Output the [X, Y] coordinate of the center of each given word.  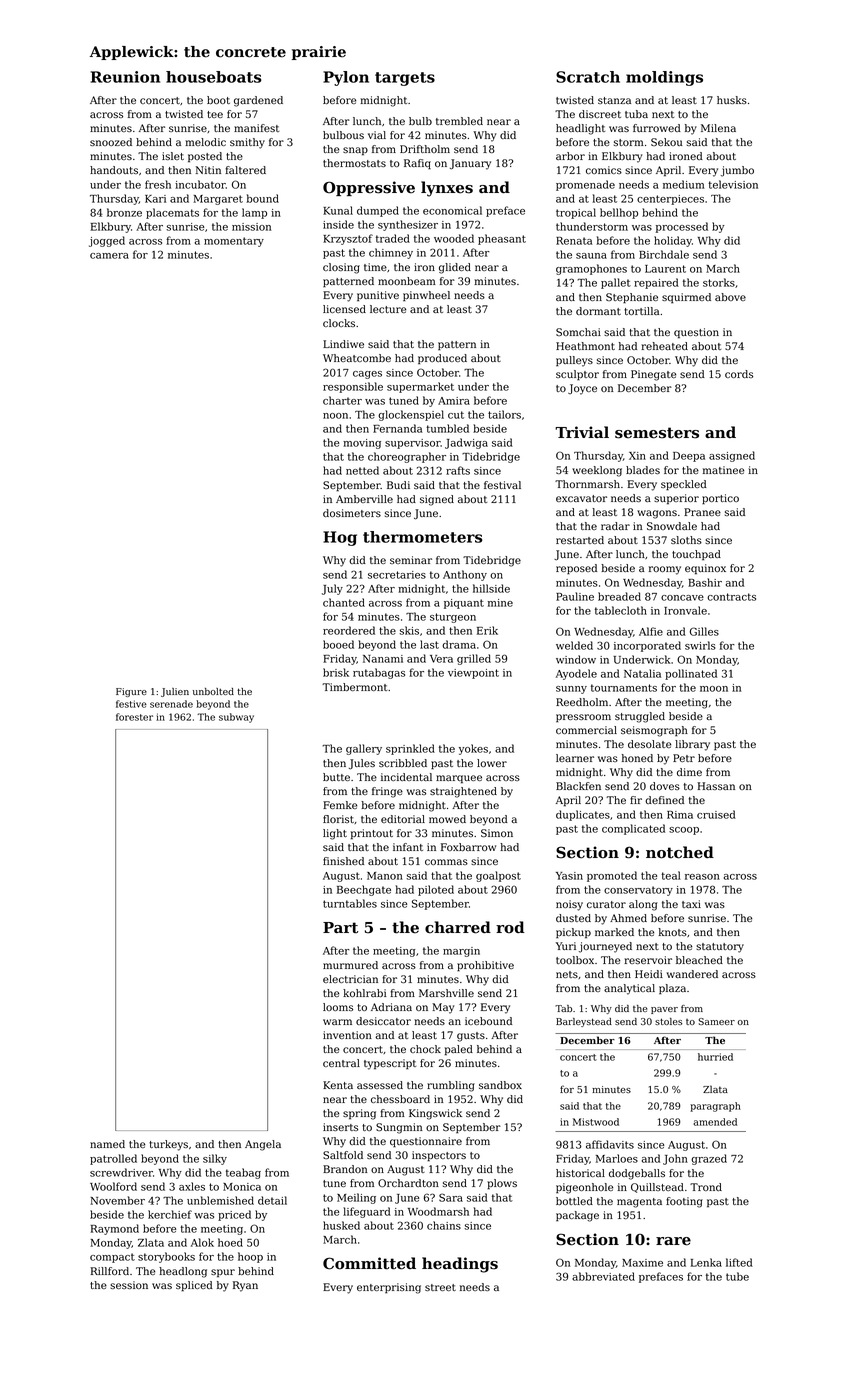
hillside [491, 588]
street [440, 1287]
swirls [700, 645]
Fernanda [397, 428]
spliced [194, 1286]
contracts [731, 597]
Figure [131, 692]
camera [109, 256]
